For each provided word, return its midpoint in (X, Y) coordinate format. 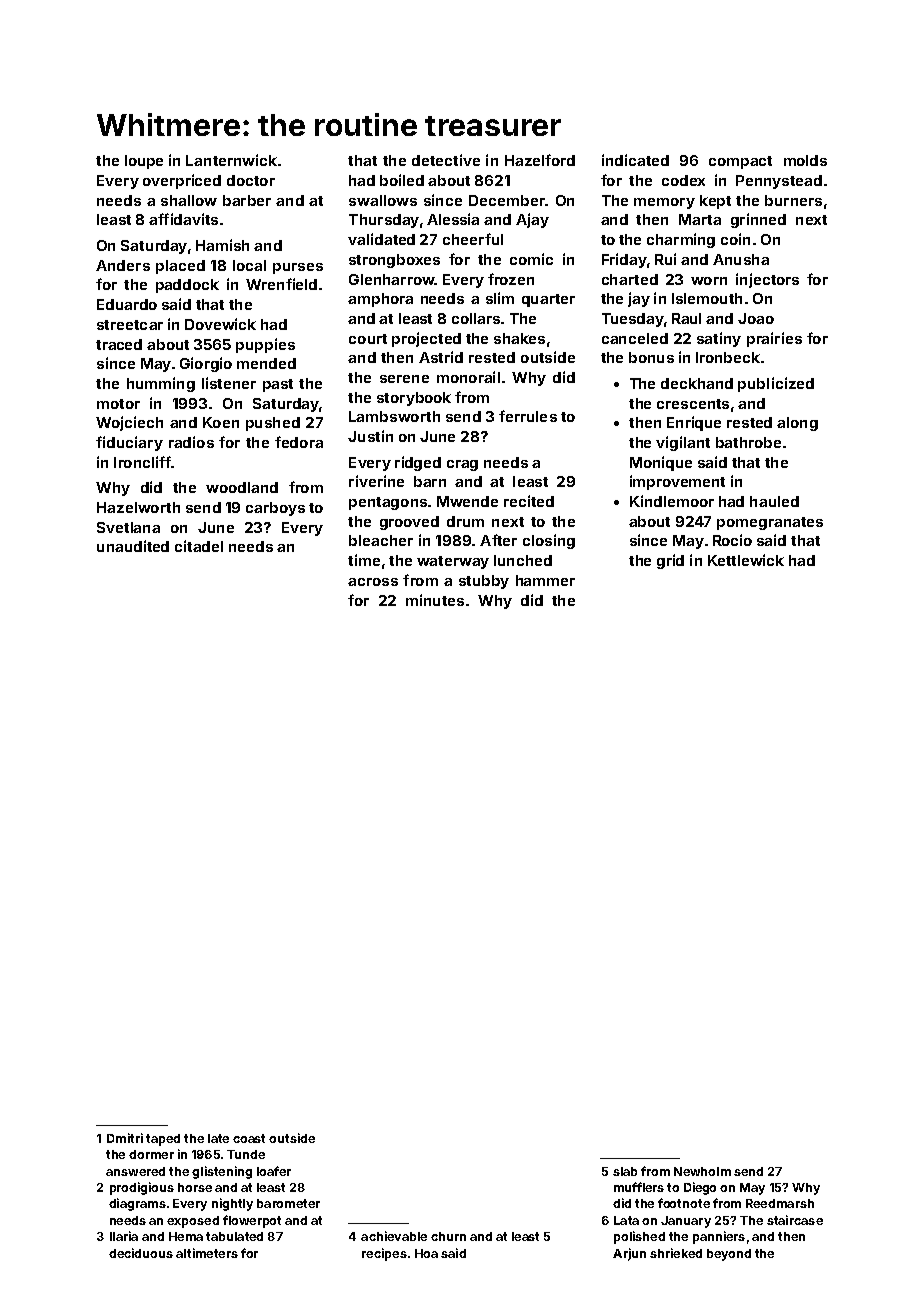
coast (249, 1138)
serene (404, 379)
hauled (774, 501)
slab (625, 1171)
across (373, 582)
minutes (435, 600)
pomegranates (770, 523)
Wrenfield (281, 284)
